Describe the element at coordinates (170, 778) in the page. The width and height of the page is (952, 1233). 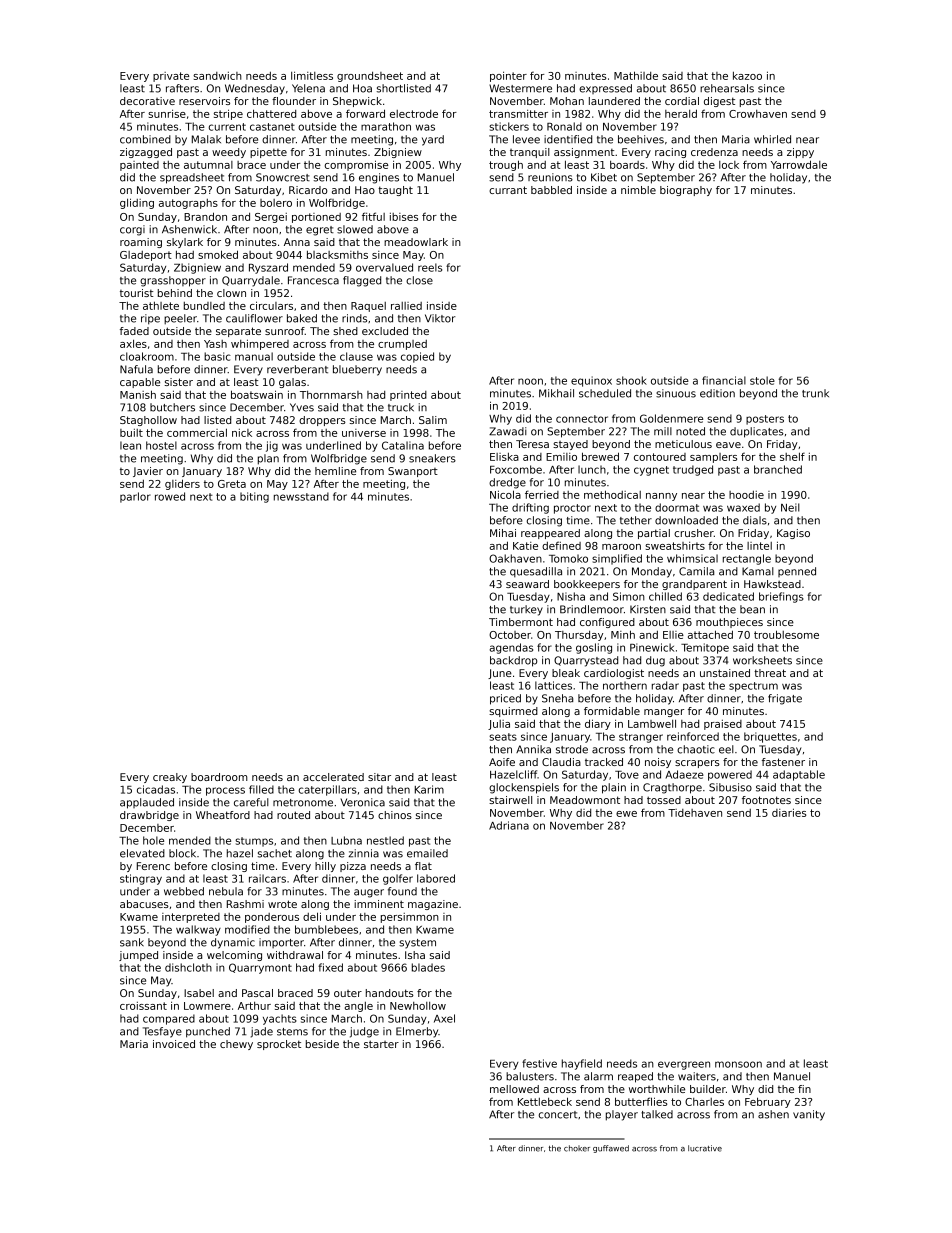
I see `creaky` at that location.
